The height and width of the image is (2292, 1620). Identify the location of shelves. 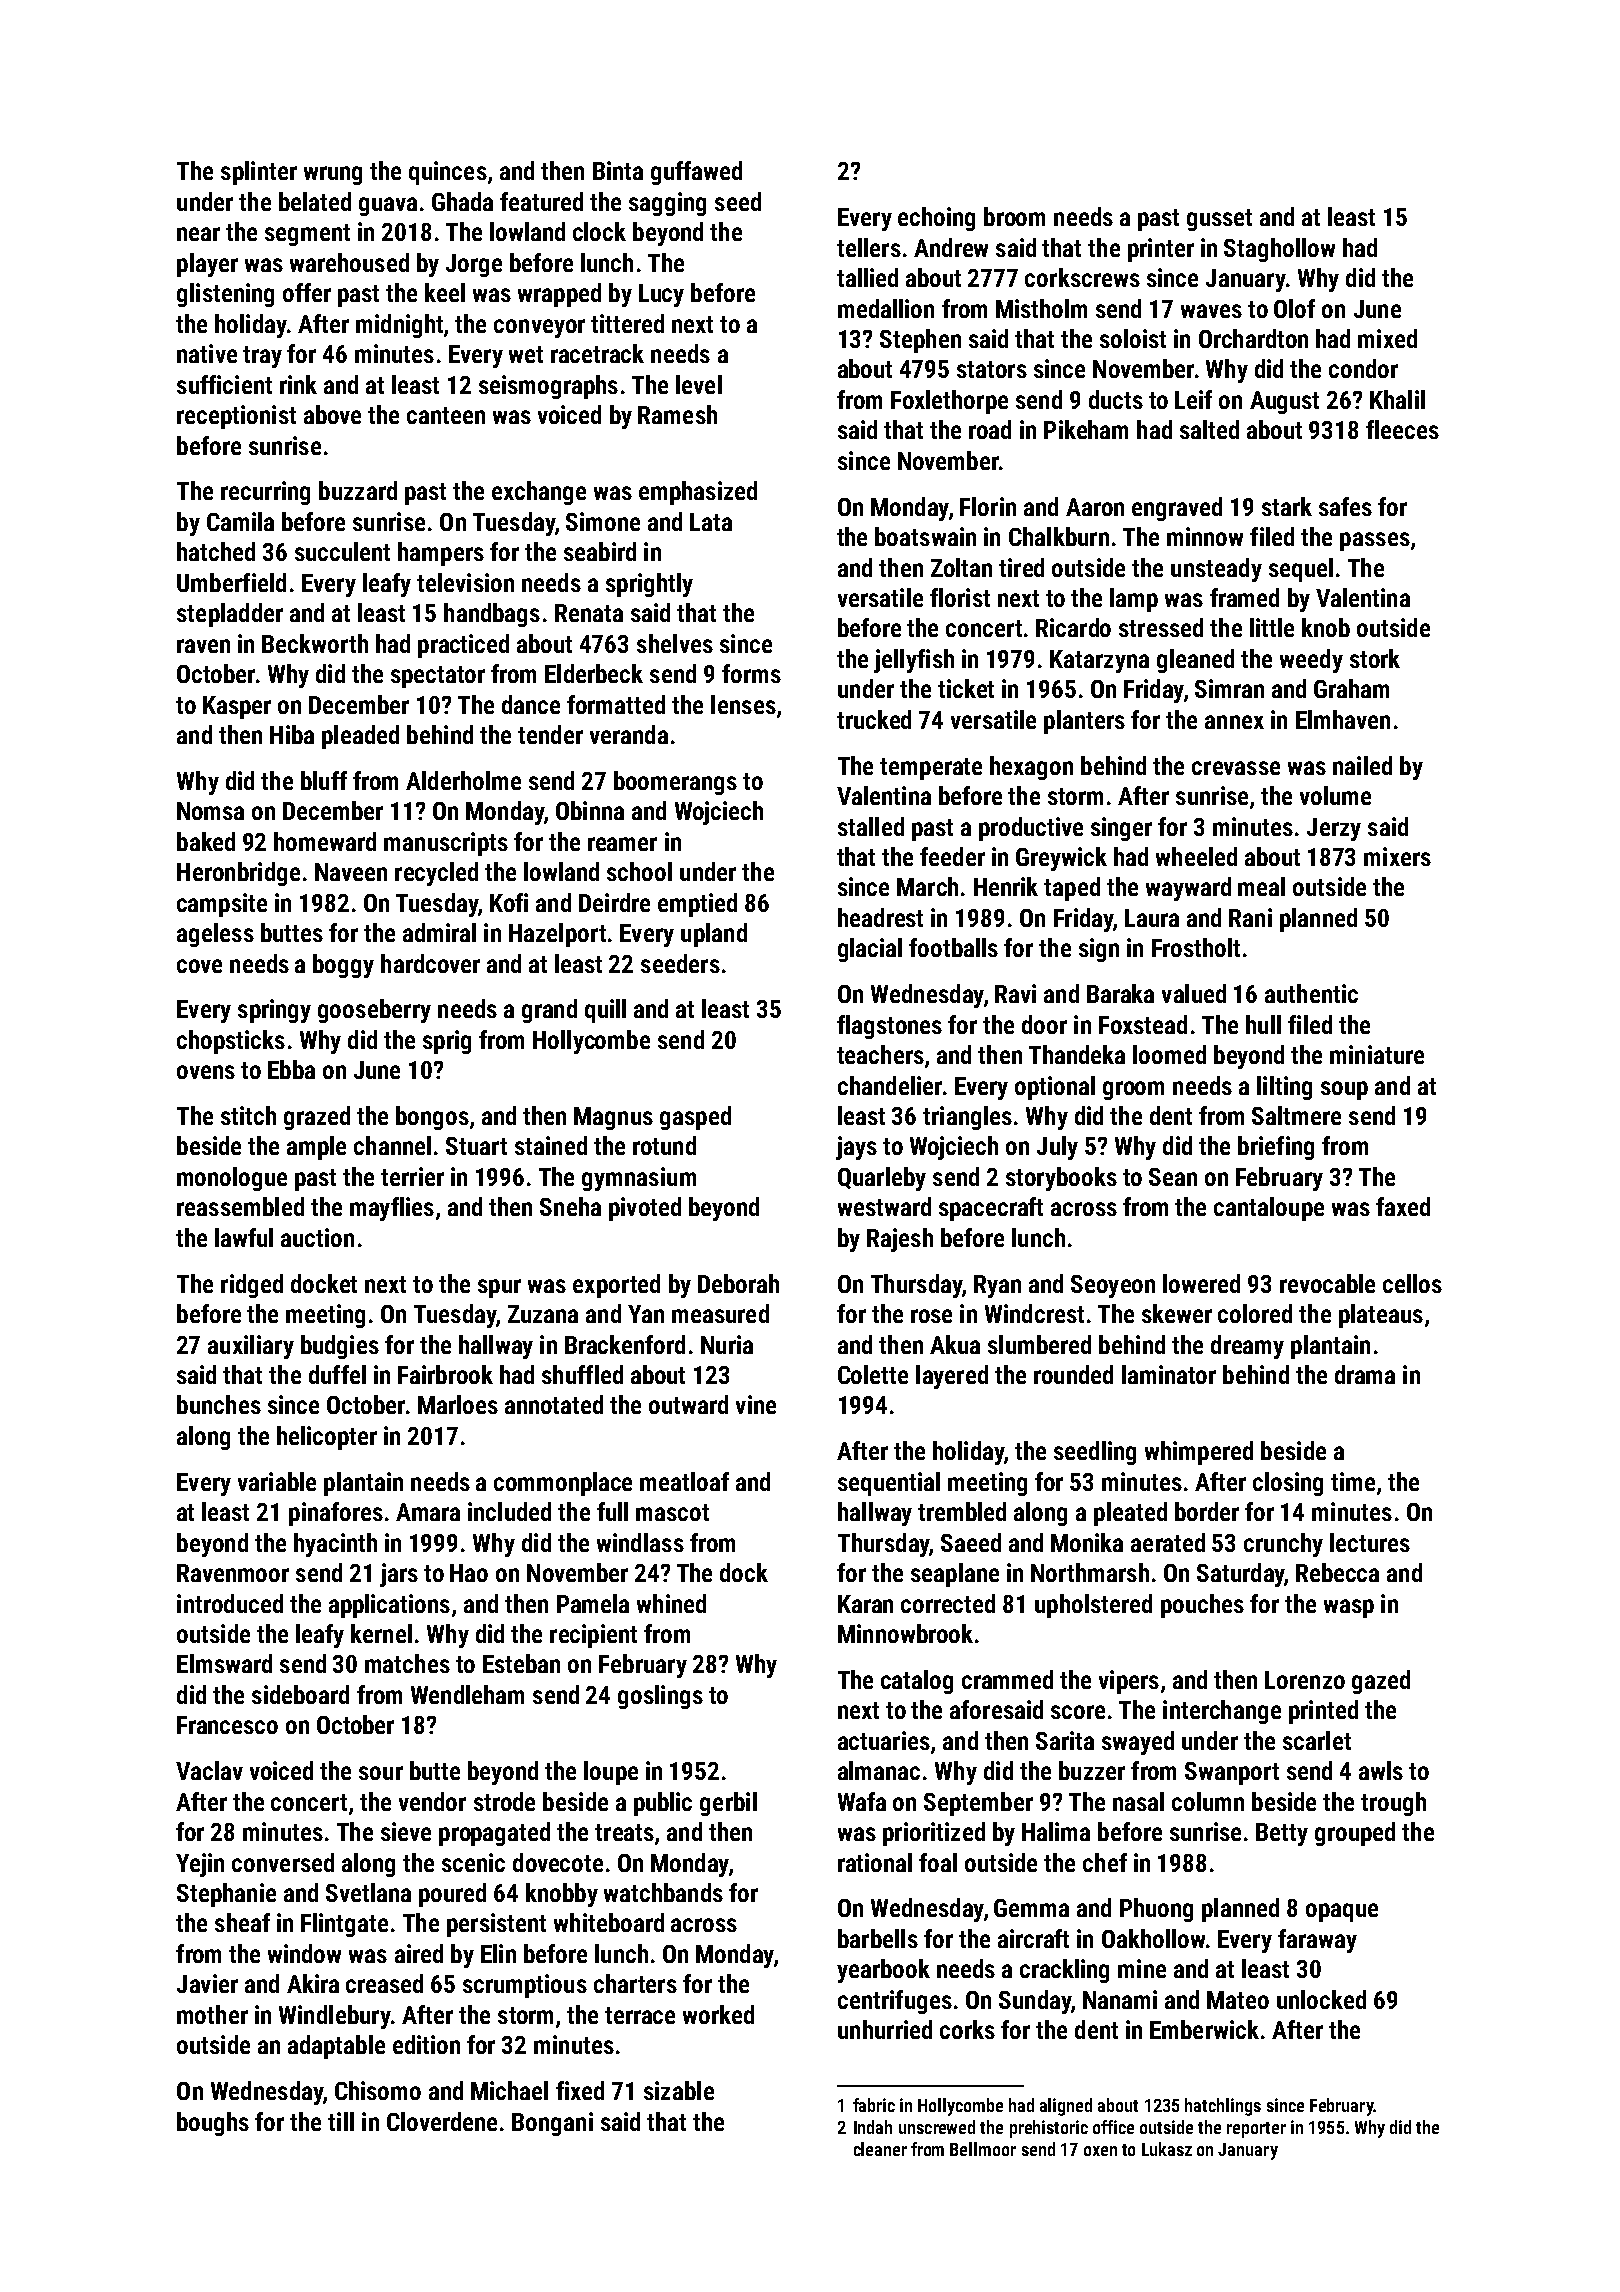
(675, 643).
